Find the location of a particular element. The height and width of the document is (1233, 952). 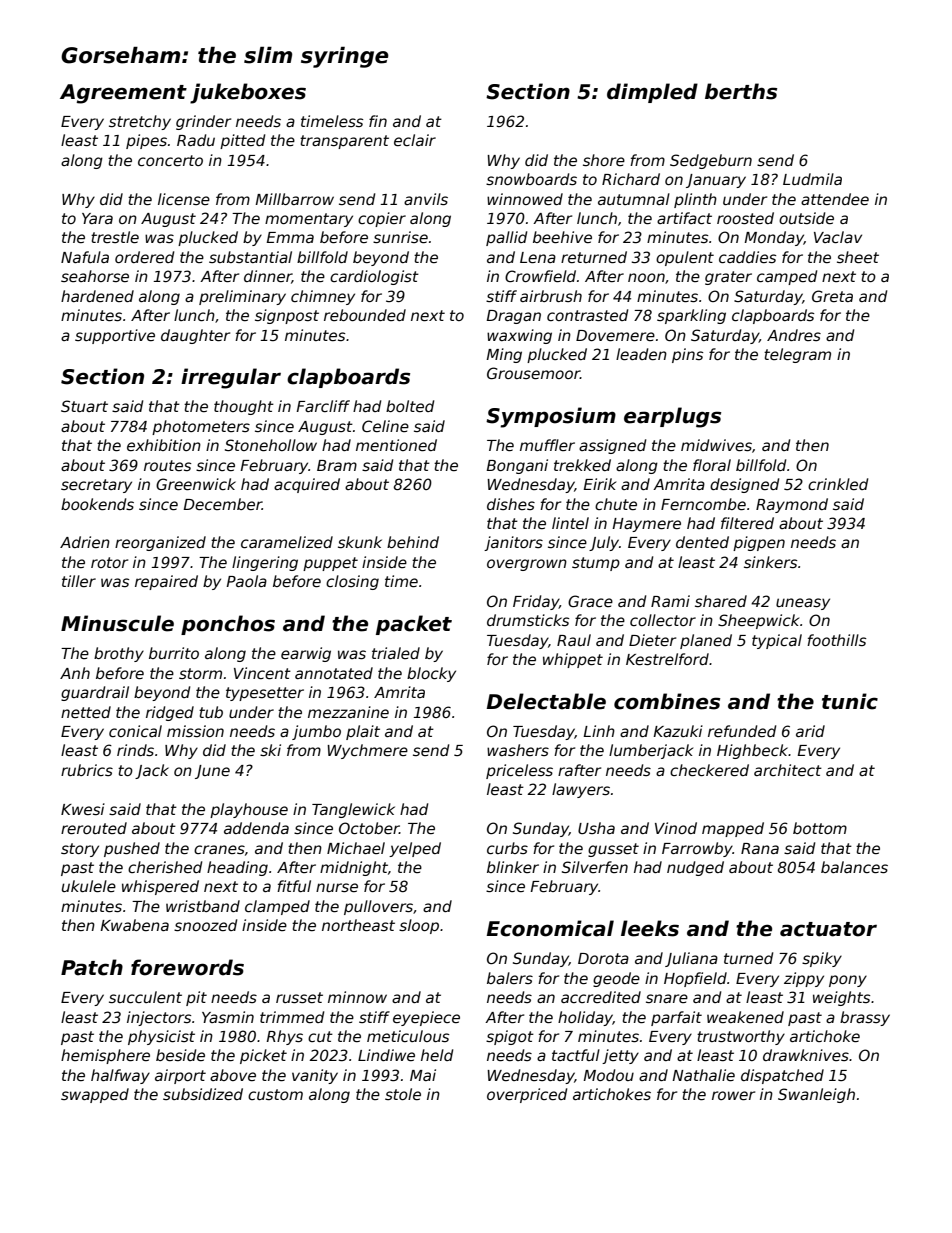

jukeboxes is located at coordinates (248, 93).
